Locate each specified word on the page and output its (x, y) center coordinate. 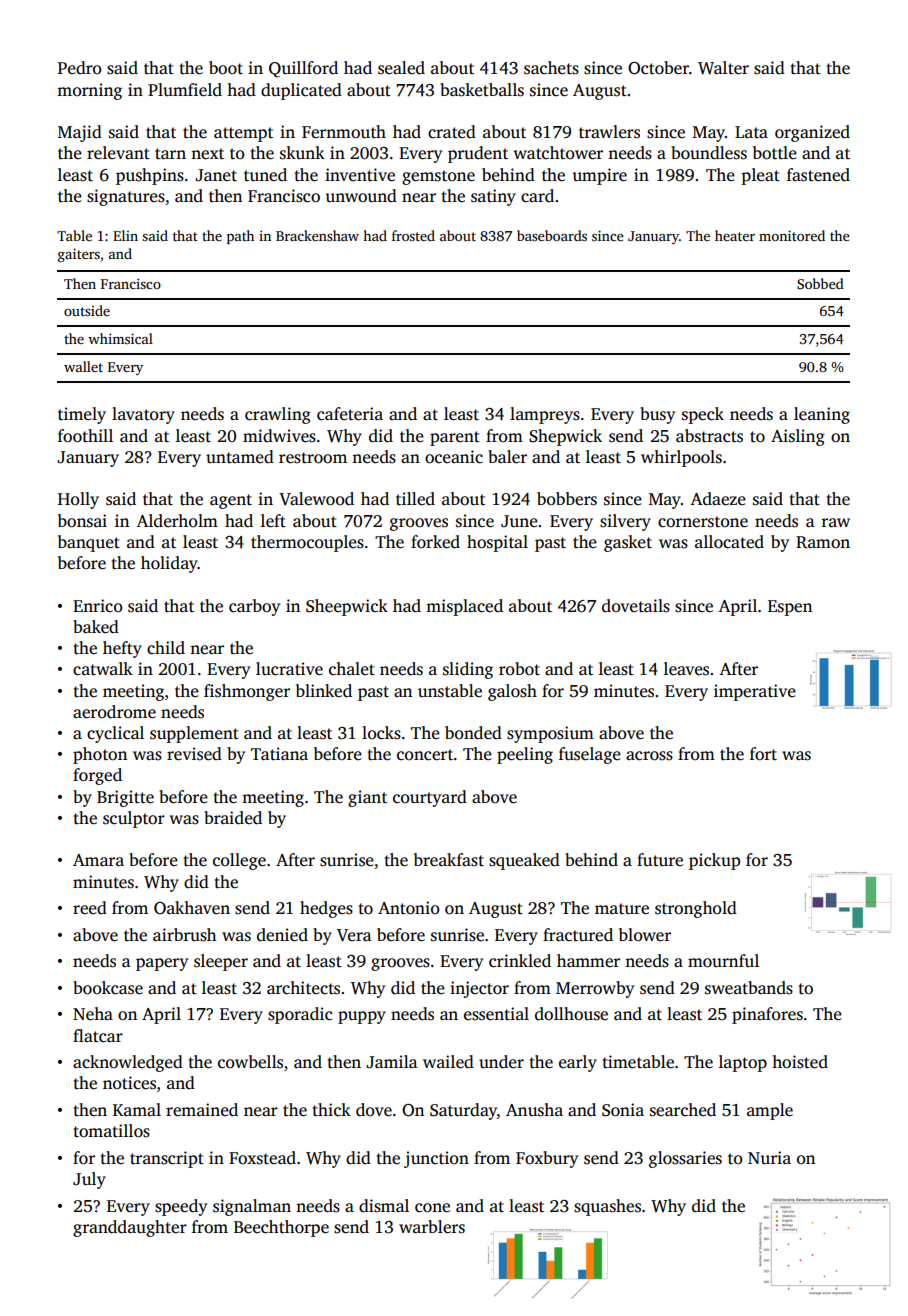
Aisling (798, 437)
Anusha (534, 1110)
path (240, 237)
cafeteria (350, 414)
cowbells (250, 1062)
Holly (78, 500)
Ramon (823, 542)
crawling (278, 415)
